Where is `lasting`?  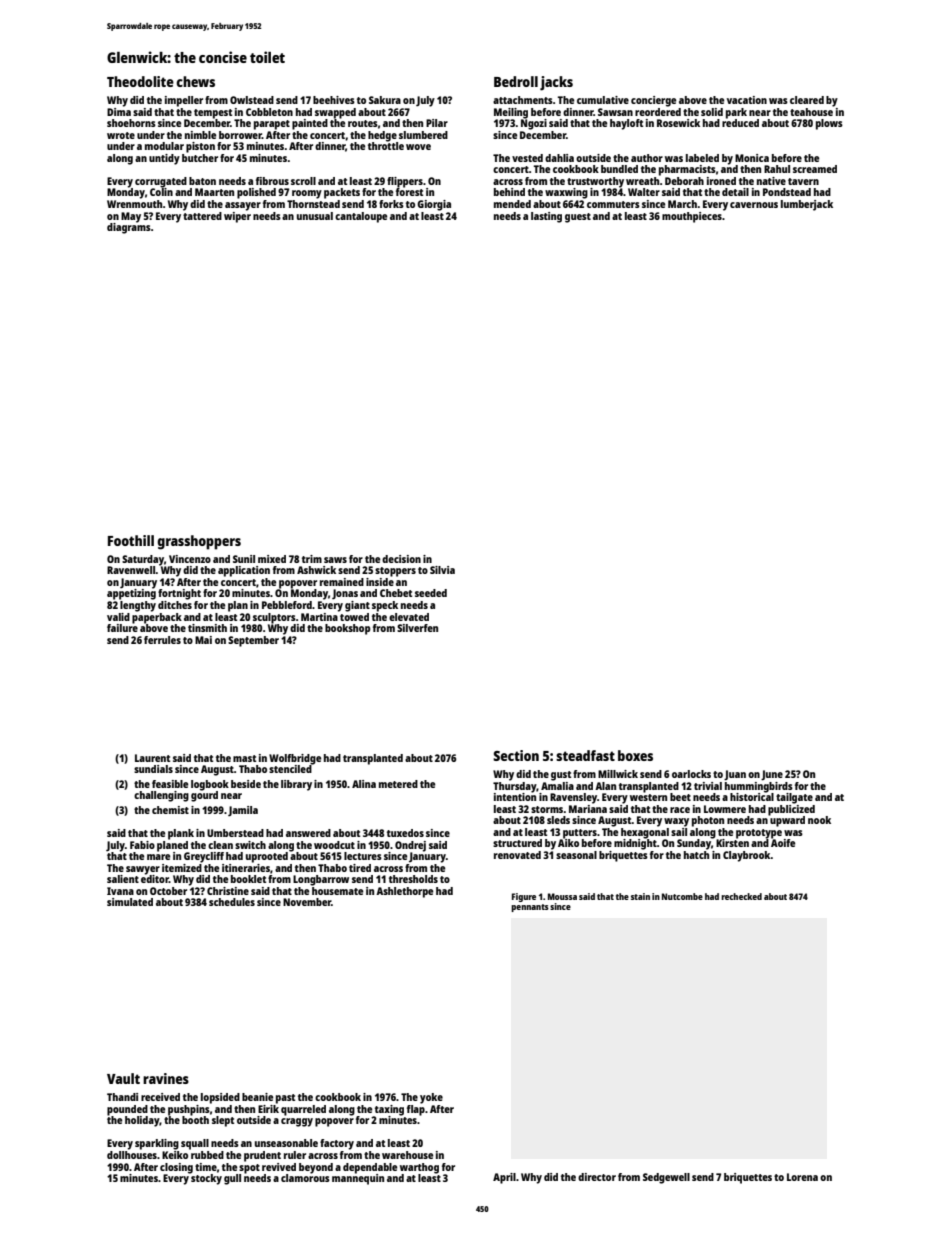
lasting is located at coordinates (546, 217).
